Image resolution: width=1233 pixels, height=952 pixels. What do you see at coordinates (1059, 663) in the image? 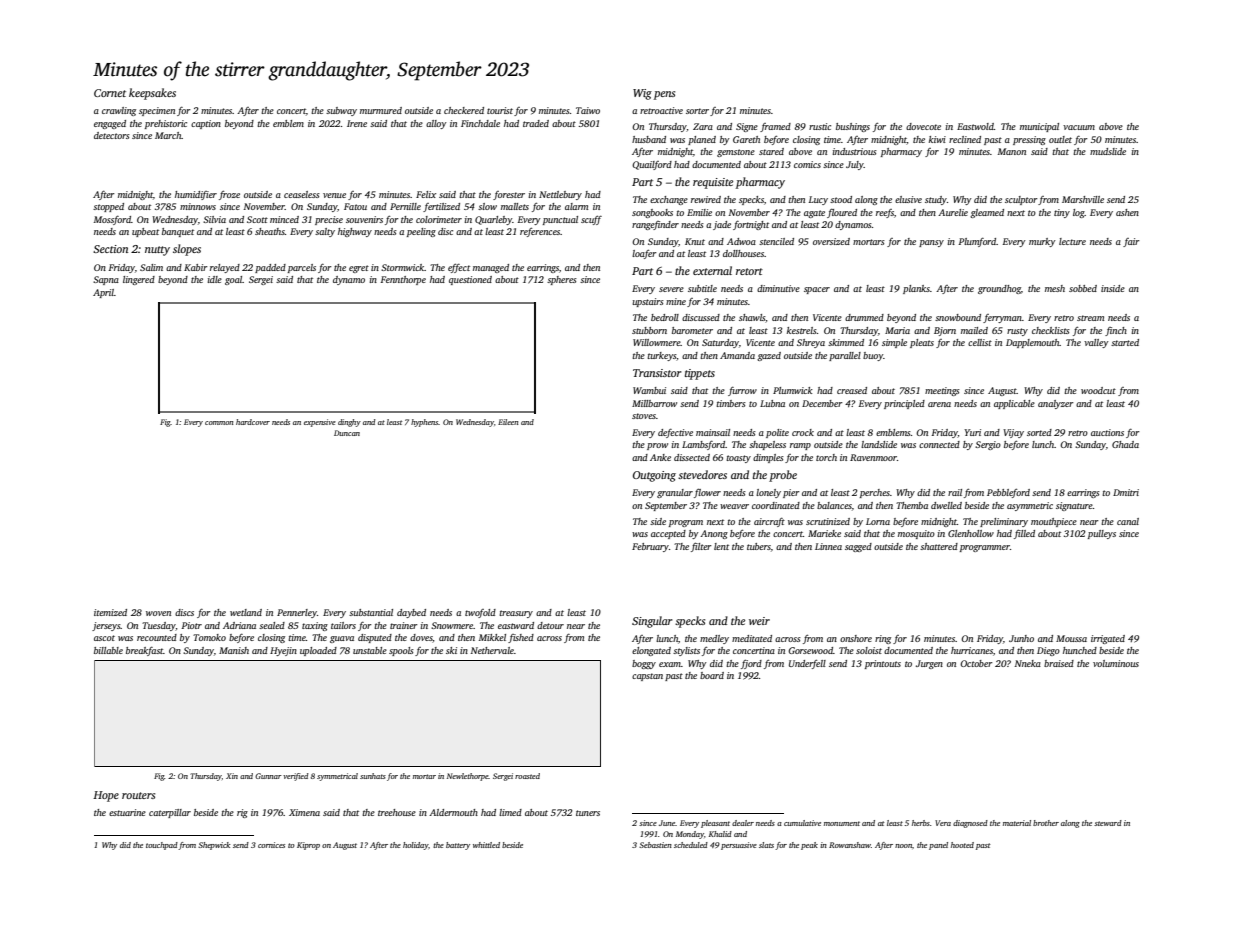
I see `braised` at bounding box center [1059, 663].
